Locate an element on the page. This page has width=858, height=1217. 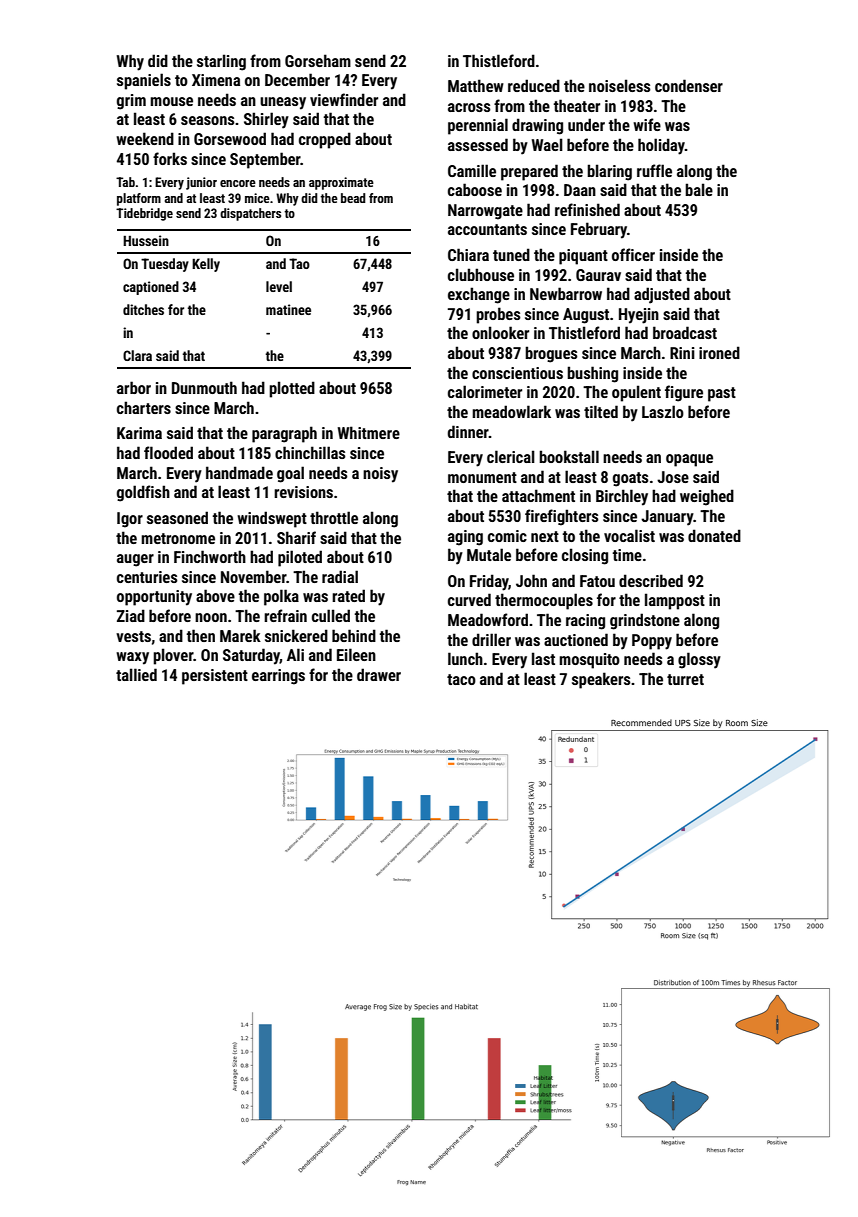
assessed is located at coordinates (478, 144).
